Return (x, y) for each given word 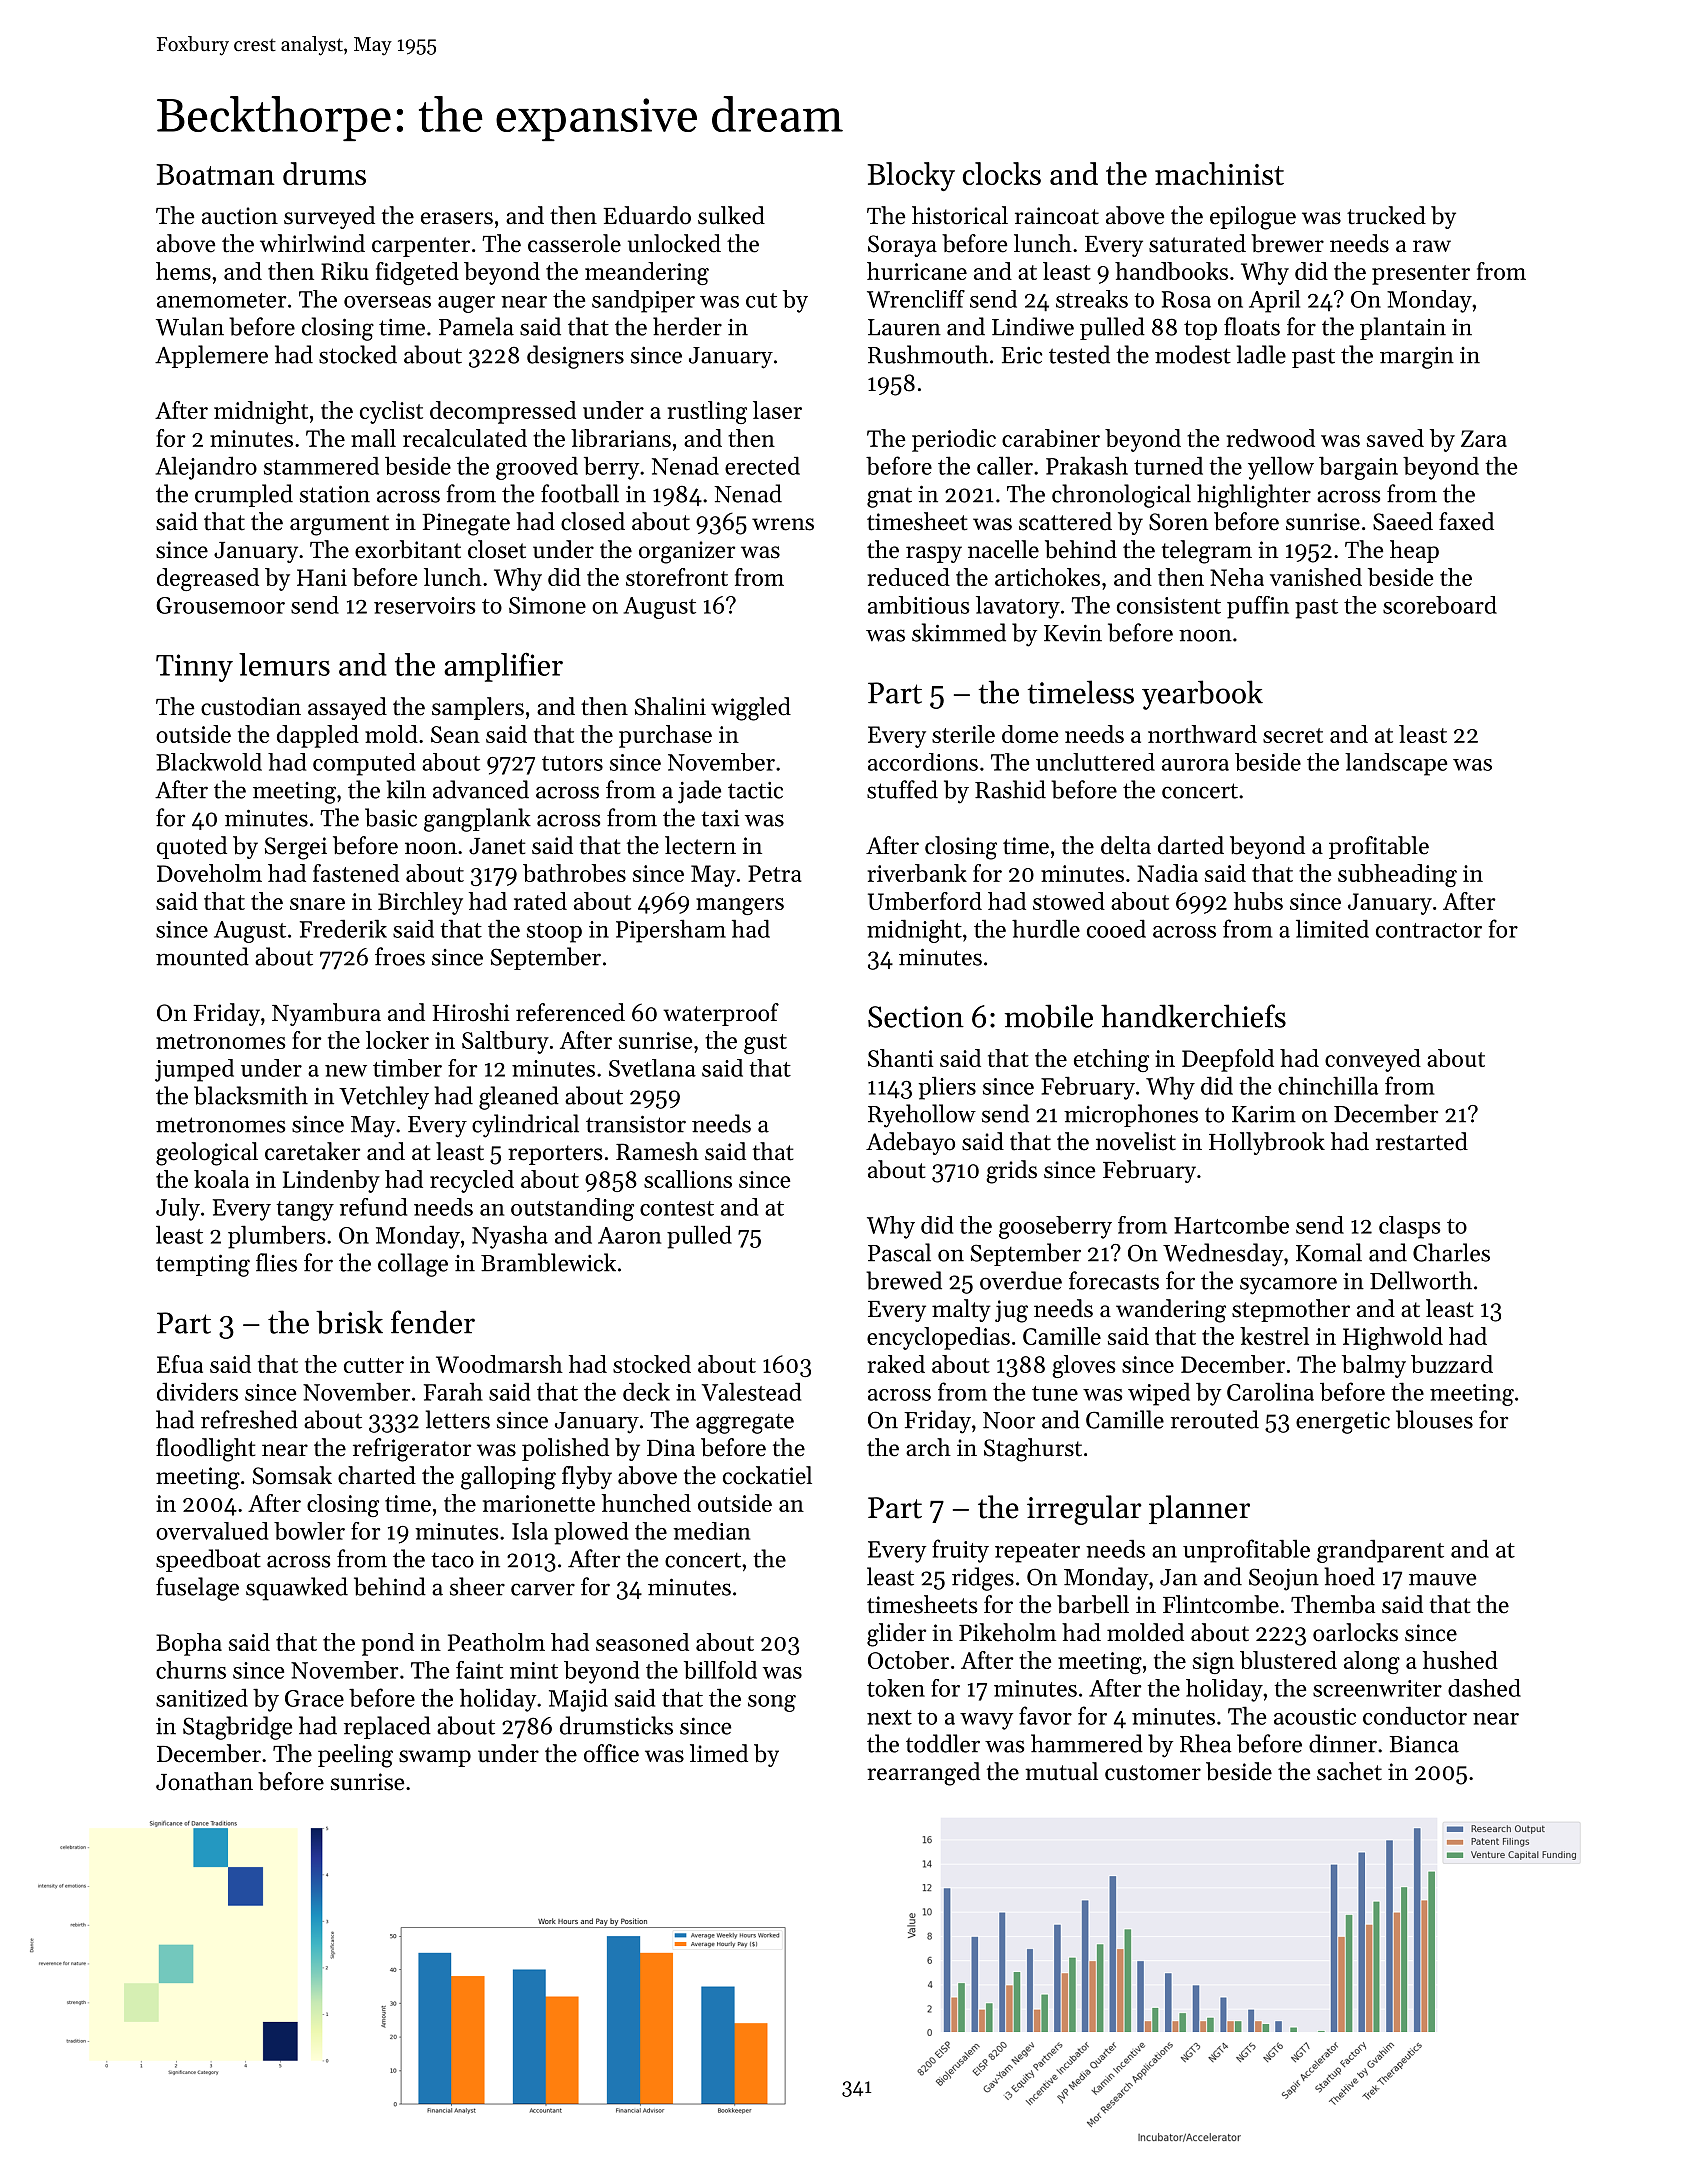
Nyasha (510, 1237)
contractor (1429, 930)
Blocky (911, 176)
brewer (1287, 243)
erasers (457, 218)
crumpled (244, 495)
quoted (192, 847)
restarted (1422, 1141)
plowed (591, 1533)
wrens (783, 524)
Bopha (189, 1644)
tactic (755, 790)
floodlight (205, 1450)
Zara (1484, 438)
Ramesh (657, 1151)
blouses (1434, 1419)
